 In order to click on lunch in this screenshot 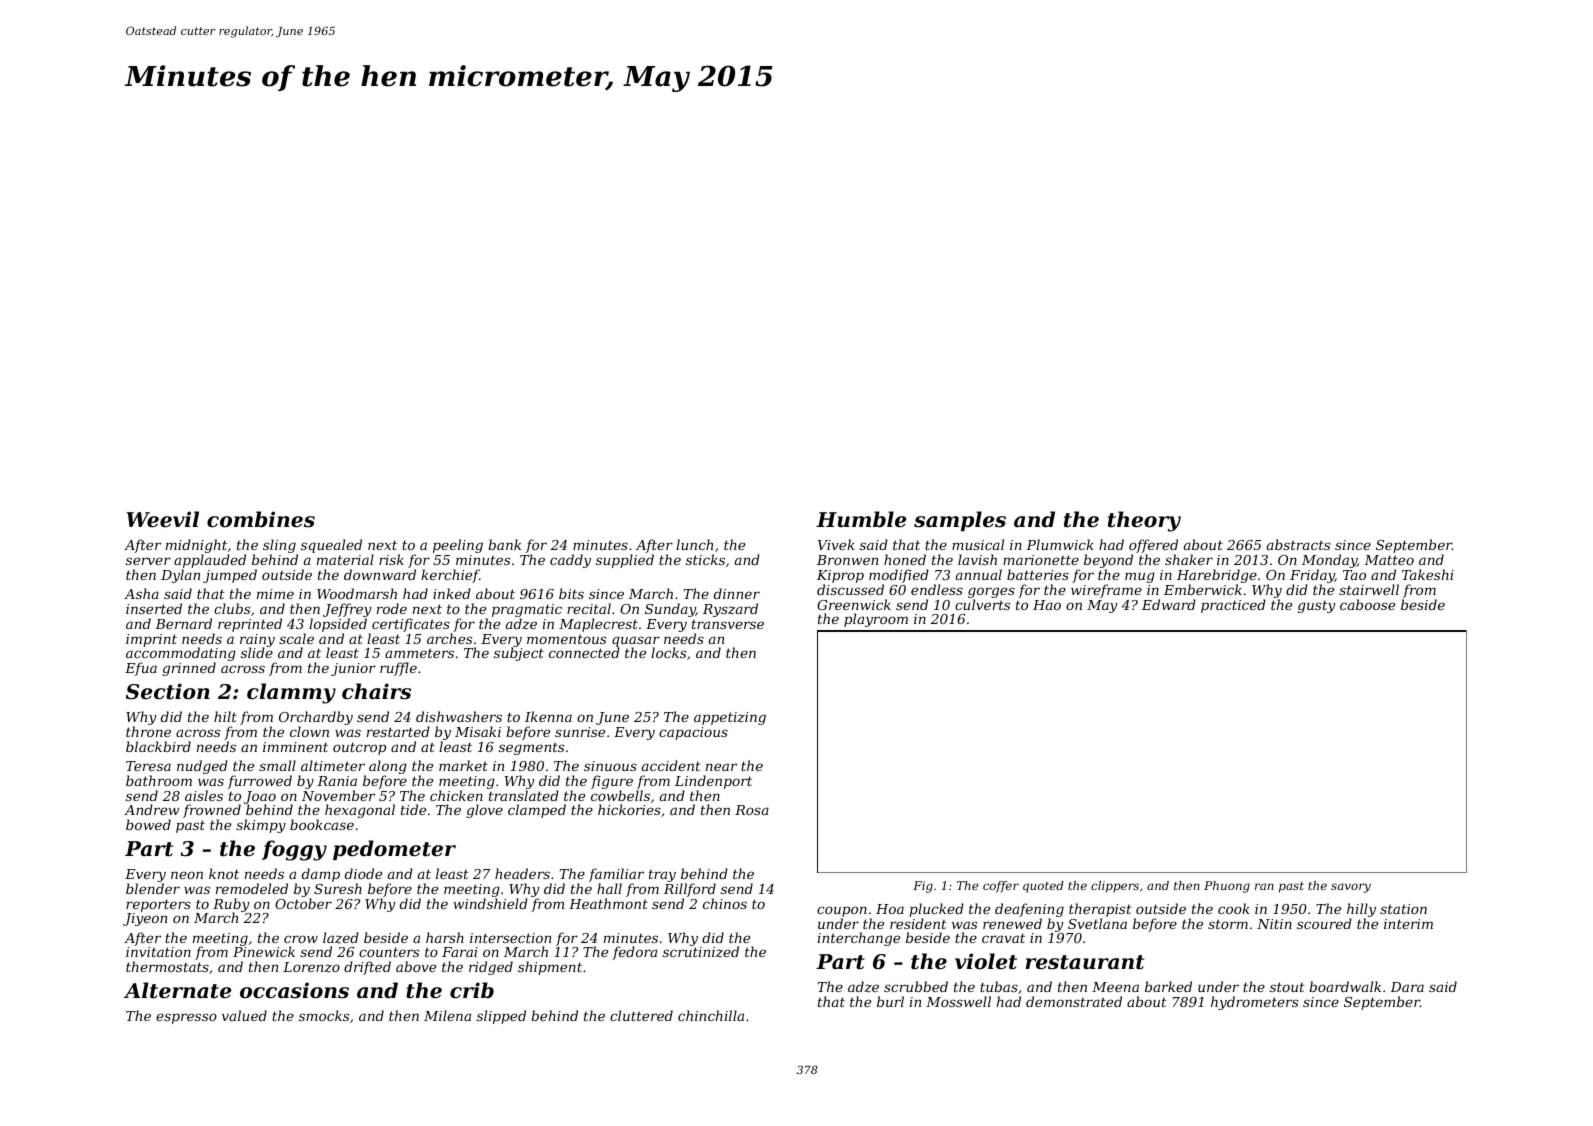, I will do `click(694, 544)`.
